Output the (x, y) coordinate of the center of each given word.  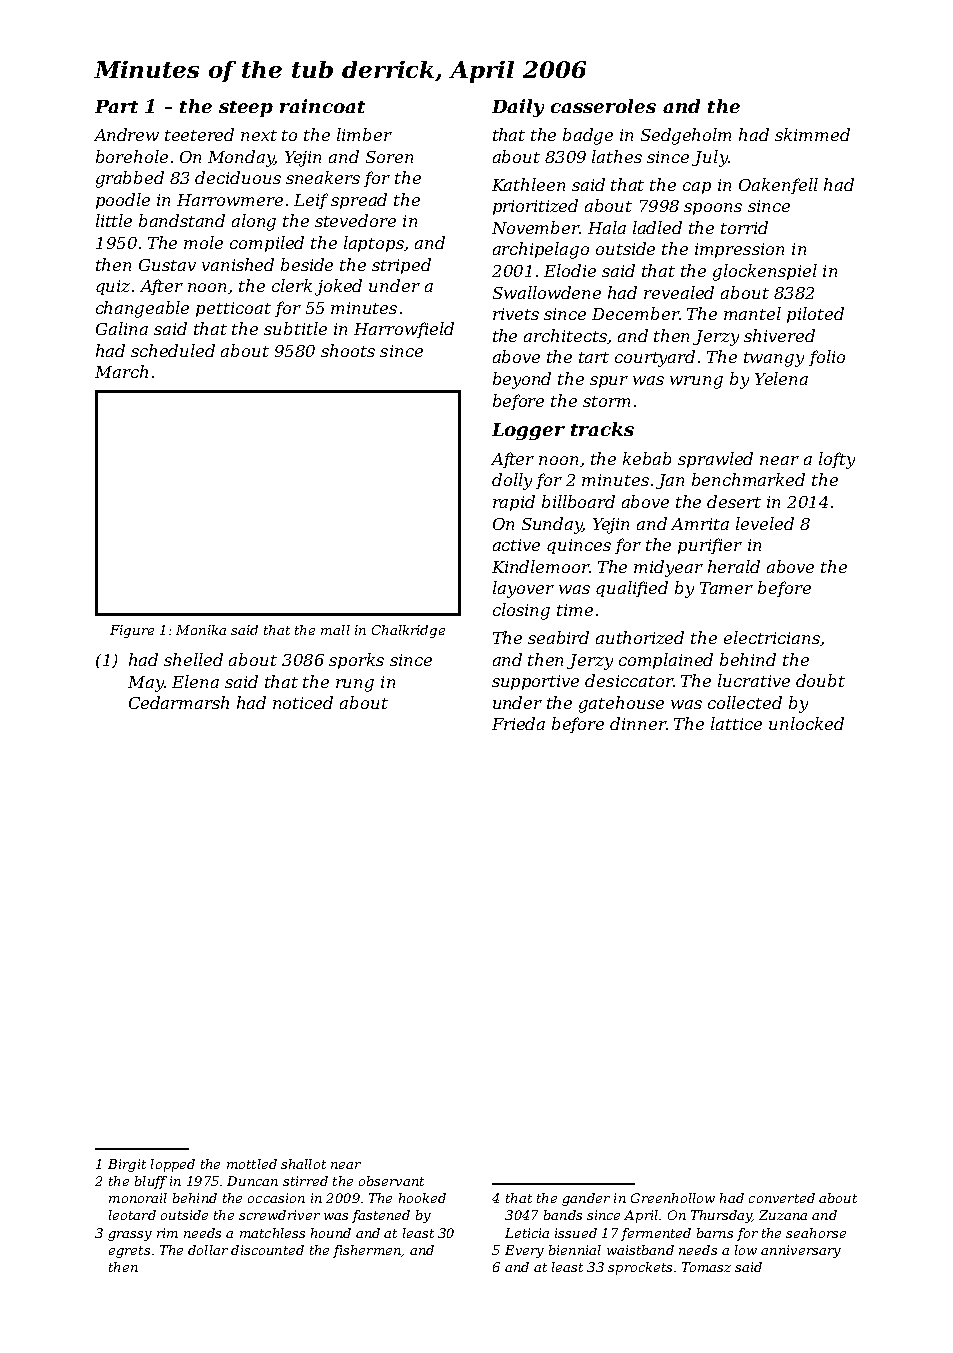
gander (586, 1199)
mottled (252, 1164)
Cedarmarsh (179, 702)
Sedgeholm (686, 136)
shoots (348, 350)
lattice (736, 723)
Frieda (518, 723)
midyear (668, 568)
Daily (518, 108)
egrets (129, 1252)
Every (524, 1251)
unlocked (806, 723)
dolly (512, 481)
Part (116, 106)
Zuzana (783, 1215)
